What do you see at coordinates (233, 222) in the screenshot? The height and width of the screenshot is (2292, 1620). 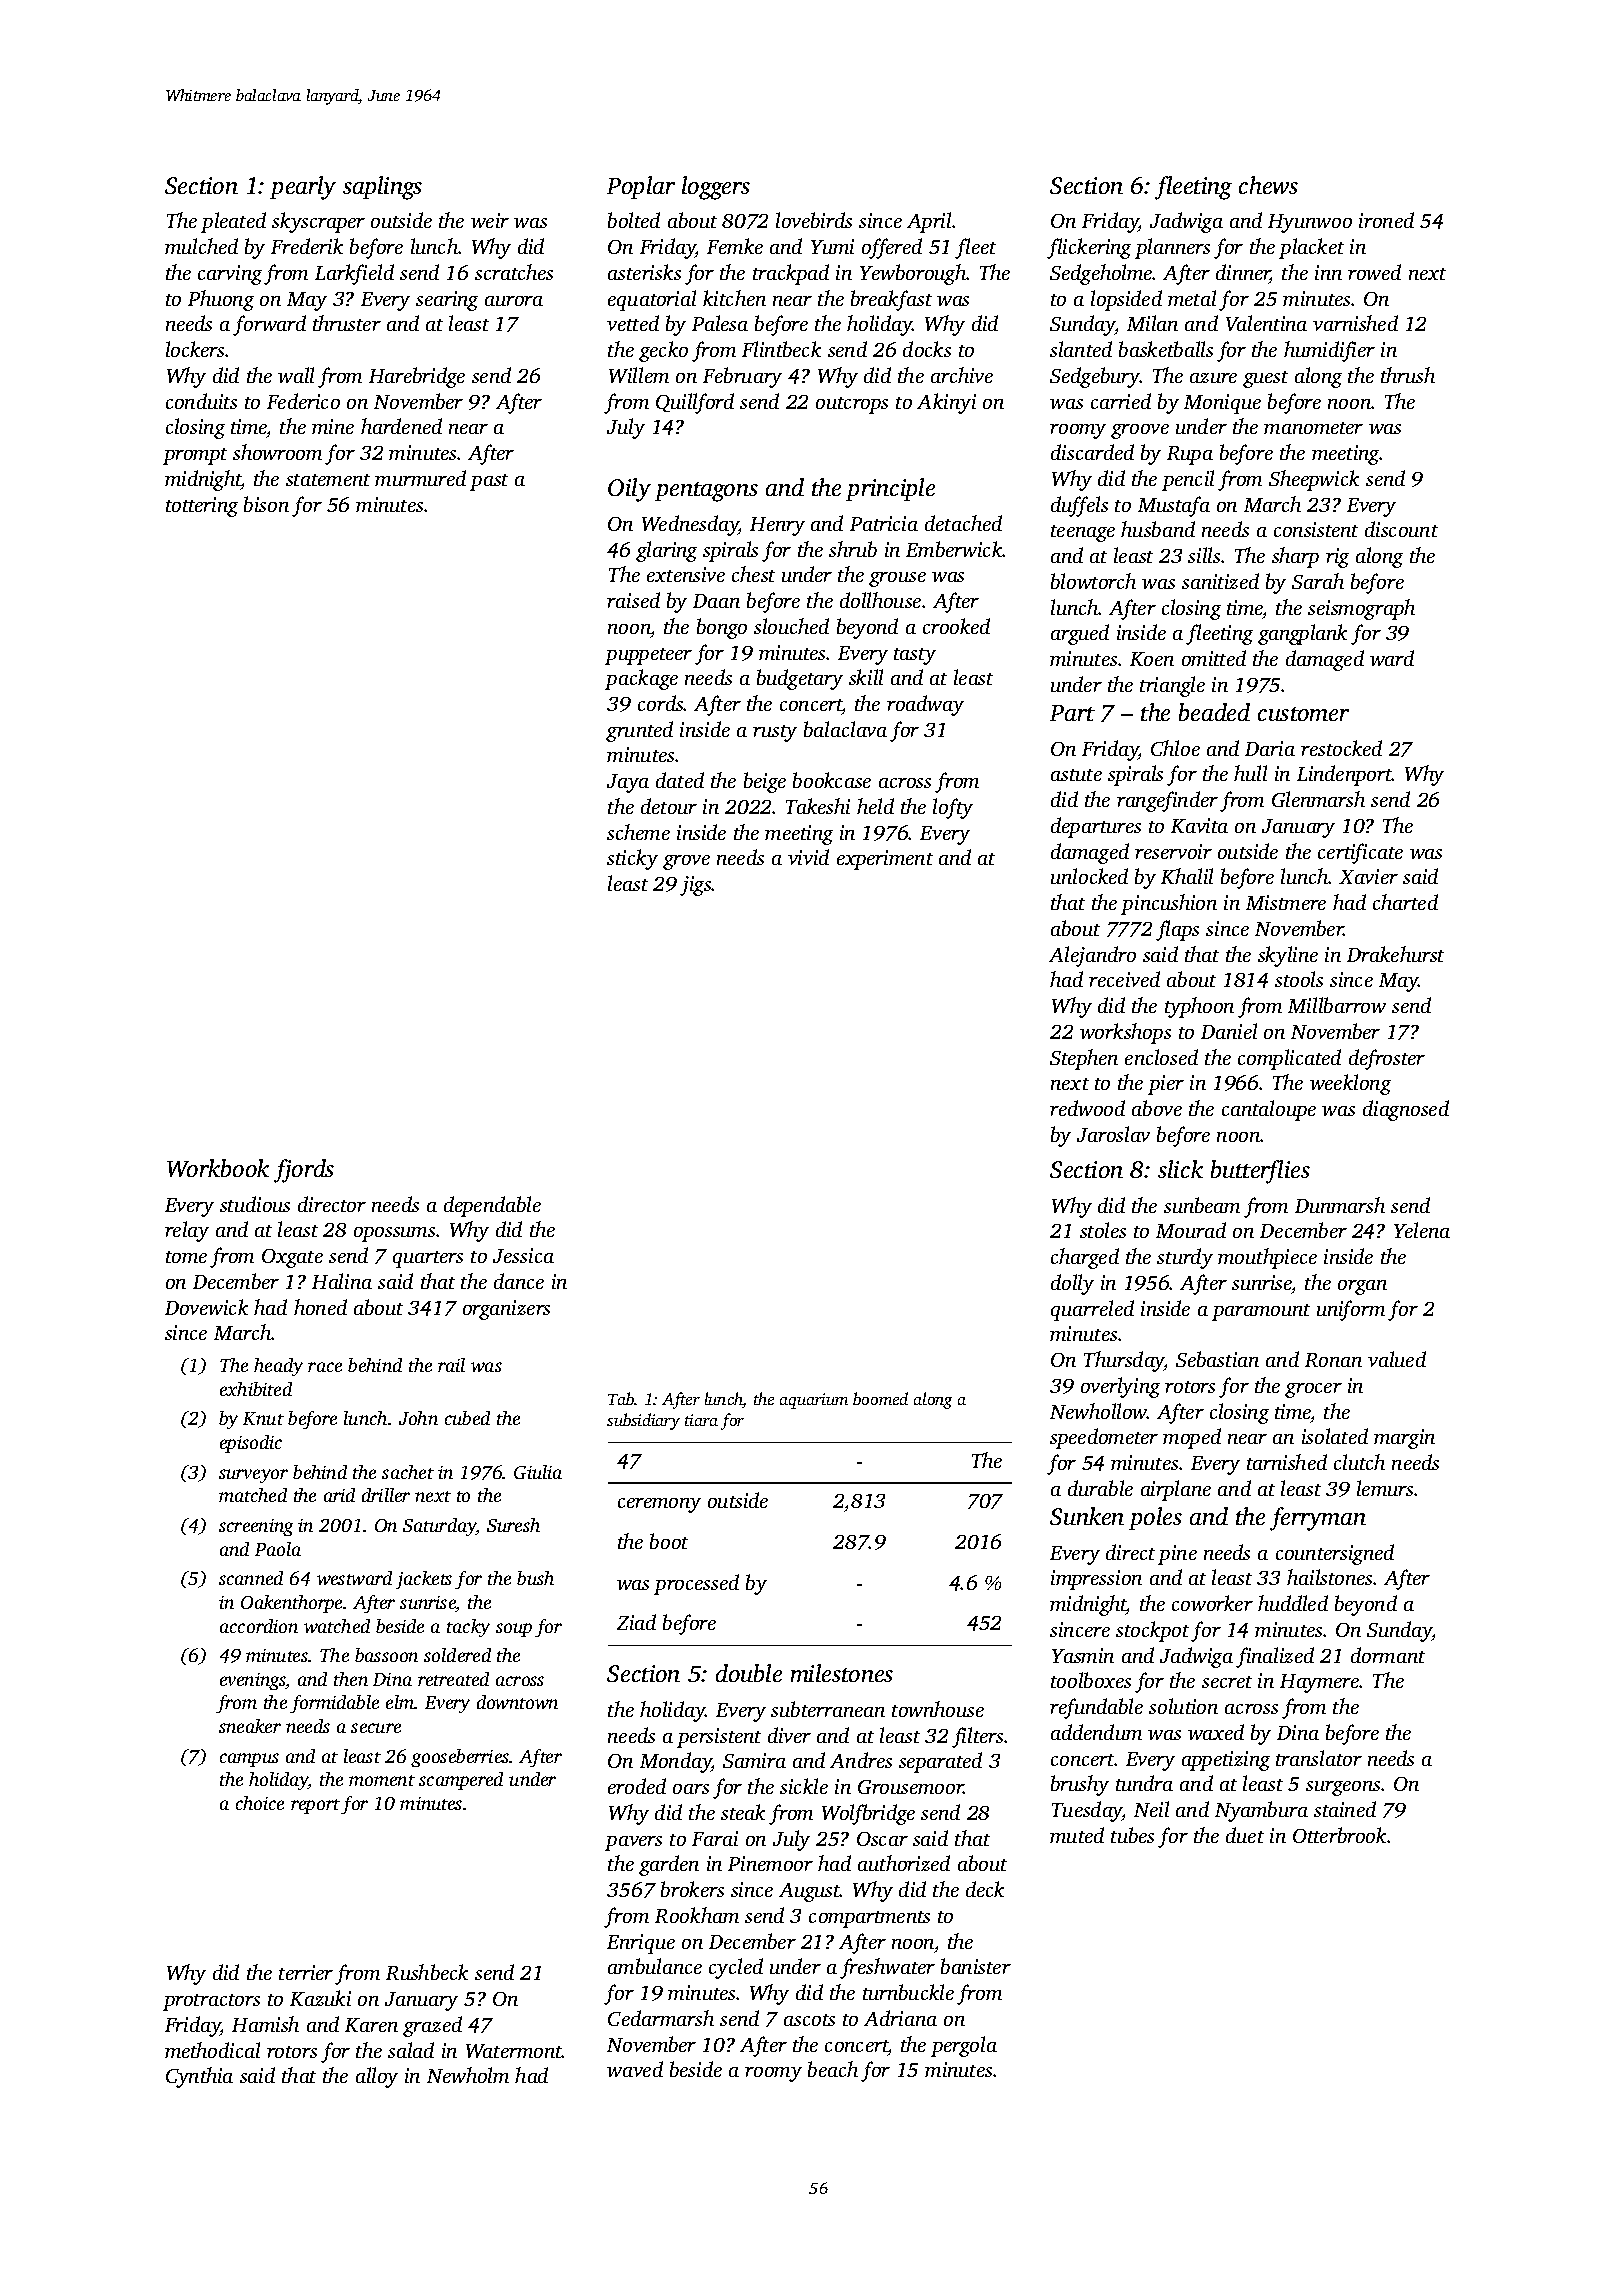 I see `pleated` at bounding box center [233, 222].
